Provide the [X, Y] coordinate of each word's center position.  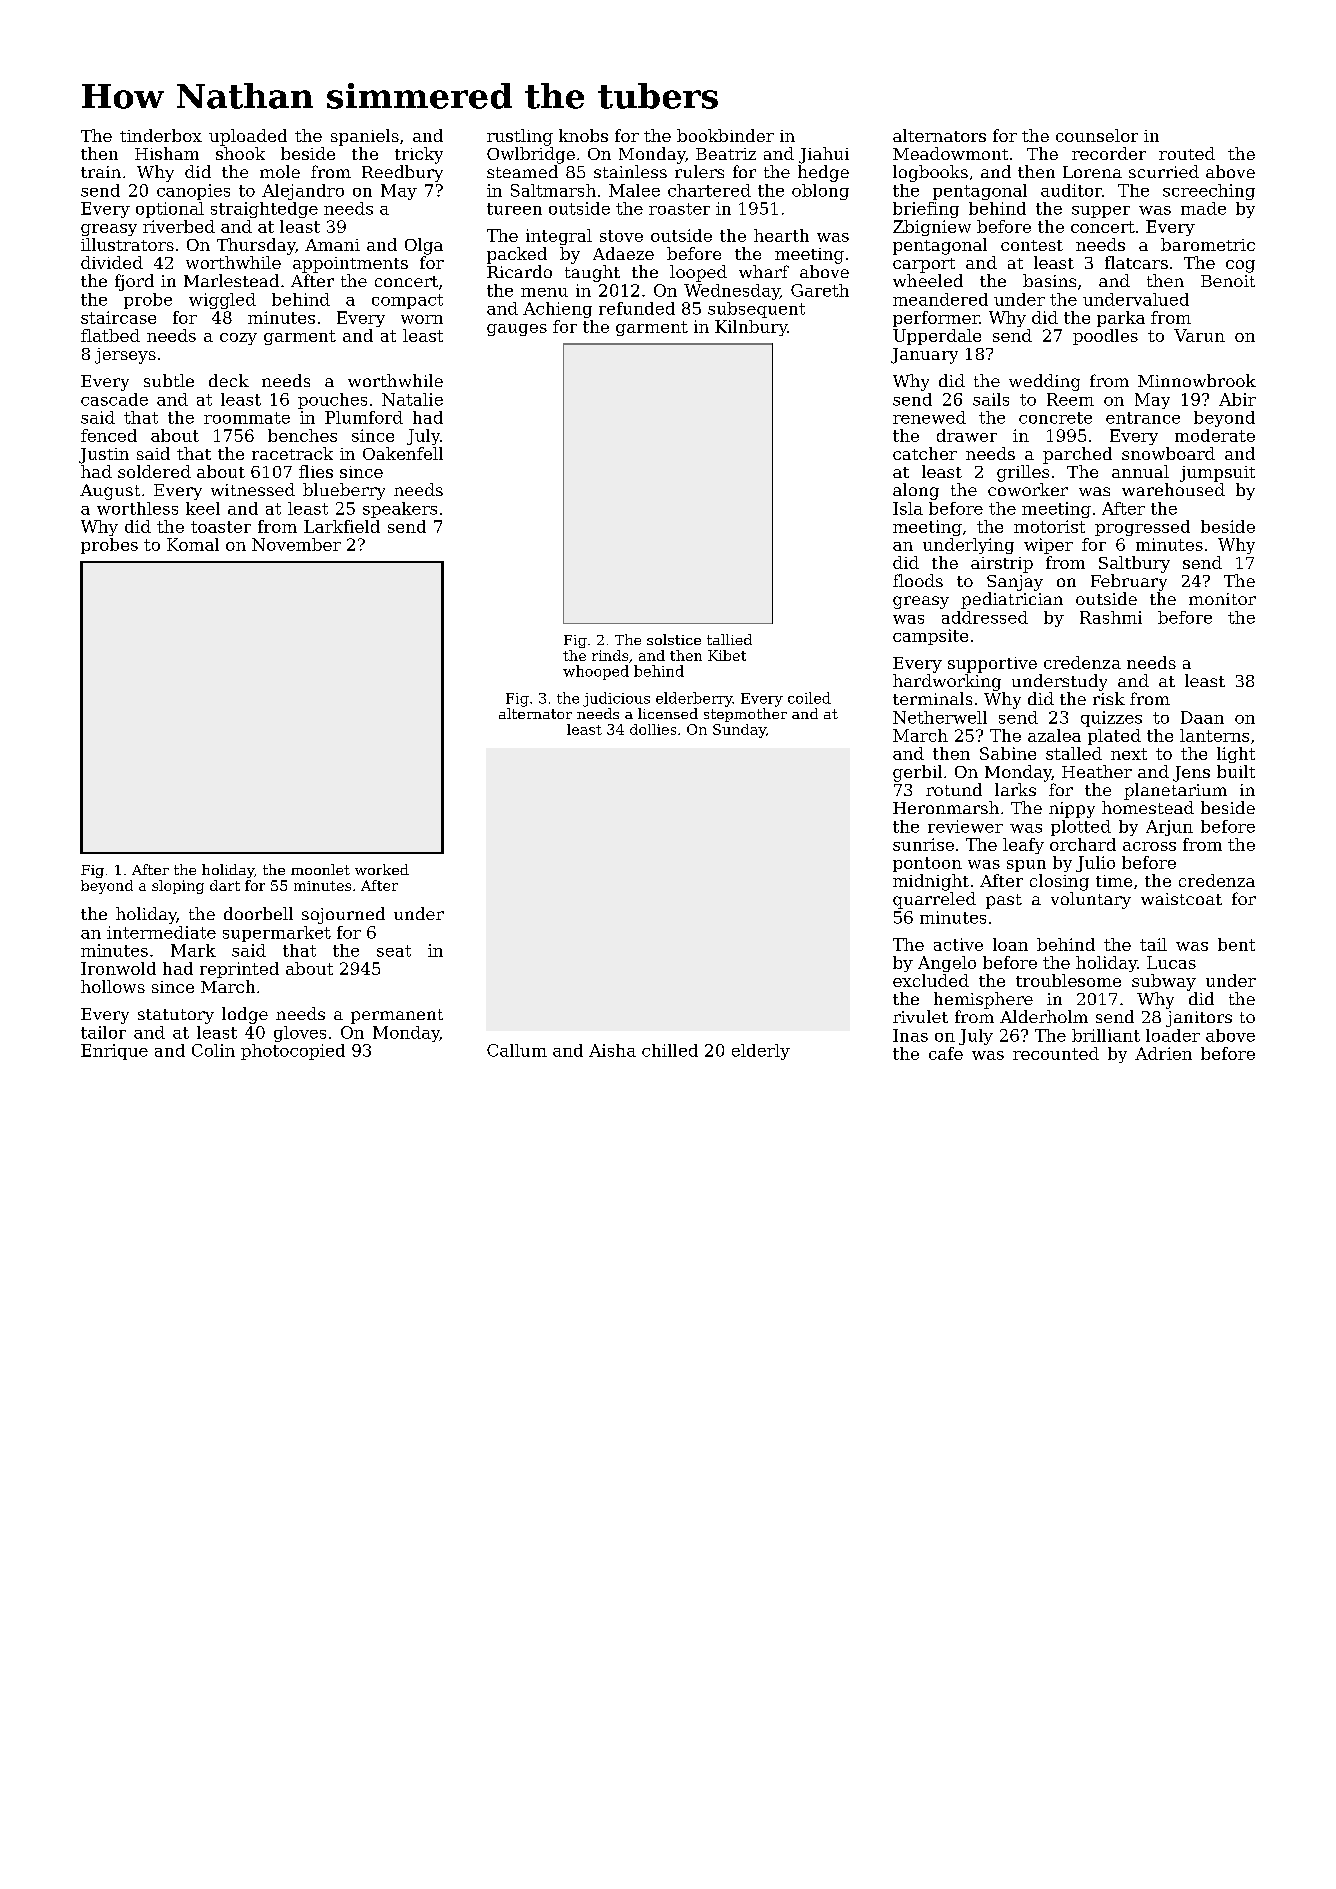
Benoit [1228, 281]
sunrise [923, 844]
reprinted [239, 970]
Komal [193, 544]
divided [112, 262]
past [1004, 901]
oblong [820, 192]
